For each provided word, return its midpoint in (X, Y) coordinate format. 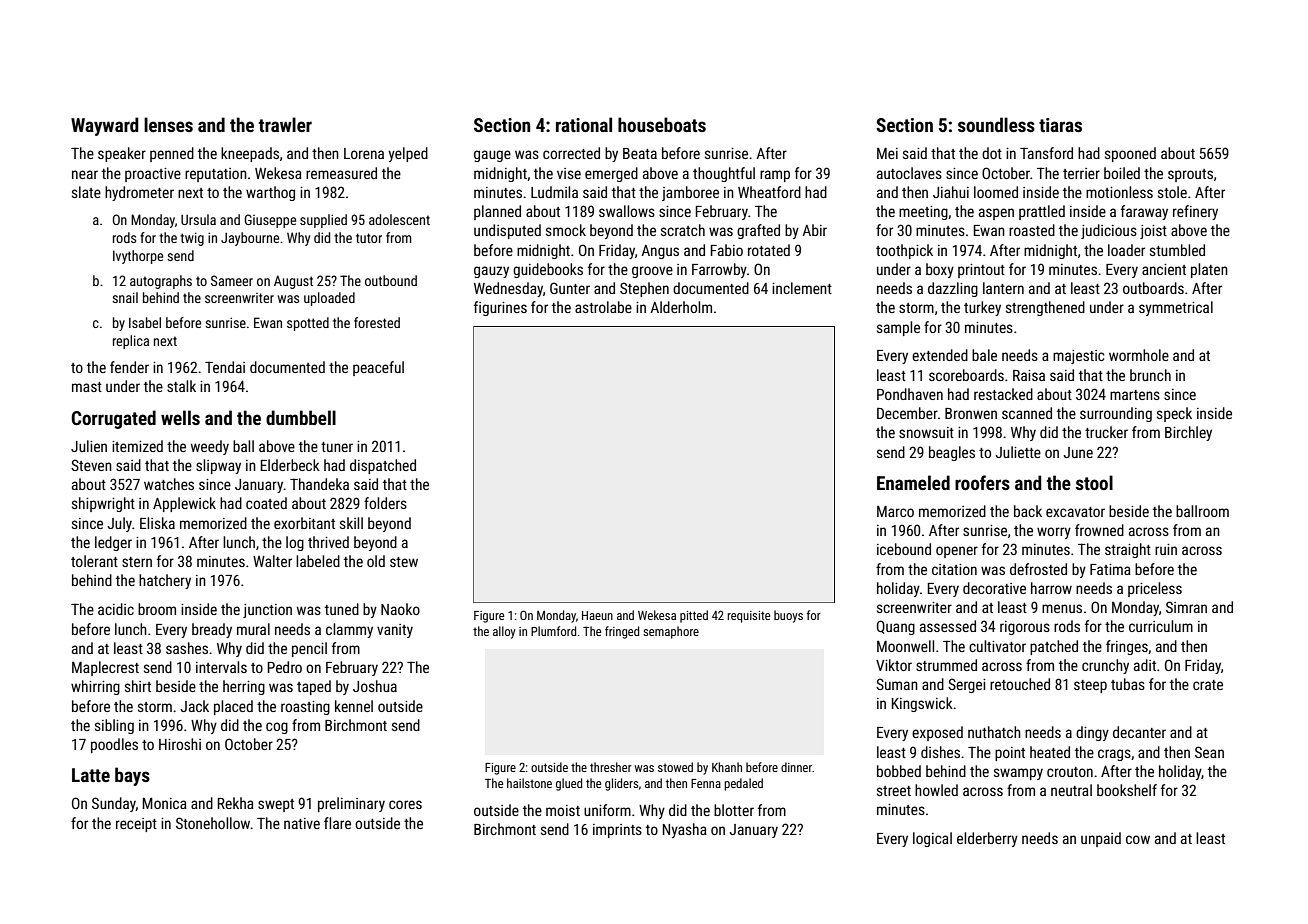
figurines (500, 308)
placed (233, 707)
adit (1145, 665)
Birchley (1188, 433)
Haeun (597, 615)
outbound (391, 280)
